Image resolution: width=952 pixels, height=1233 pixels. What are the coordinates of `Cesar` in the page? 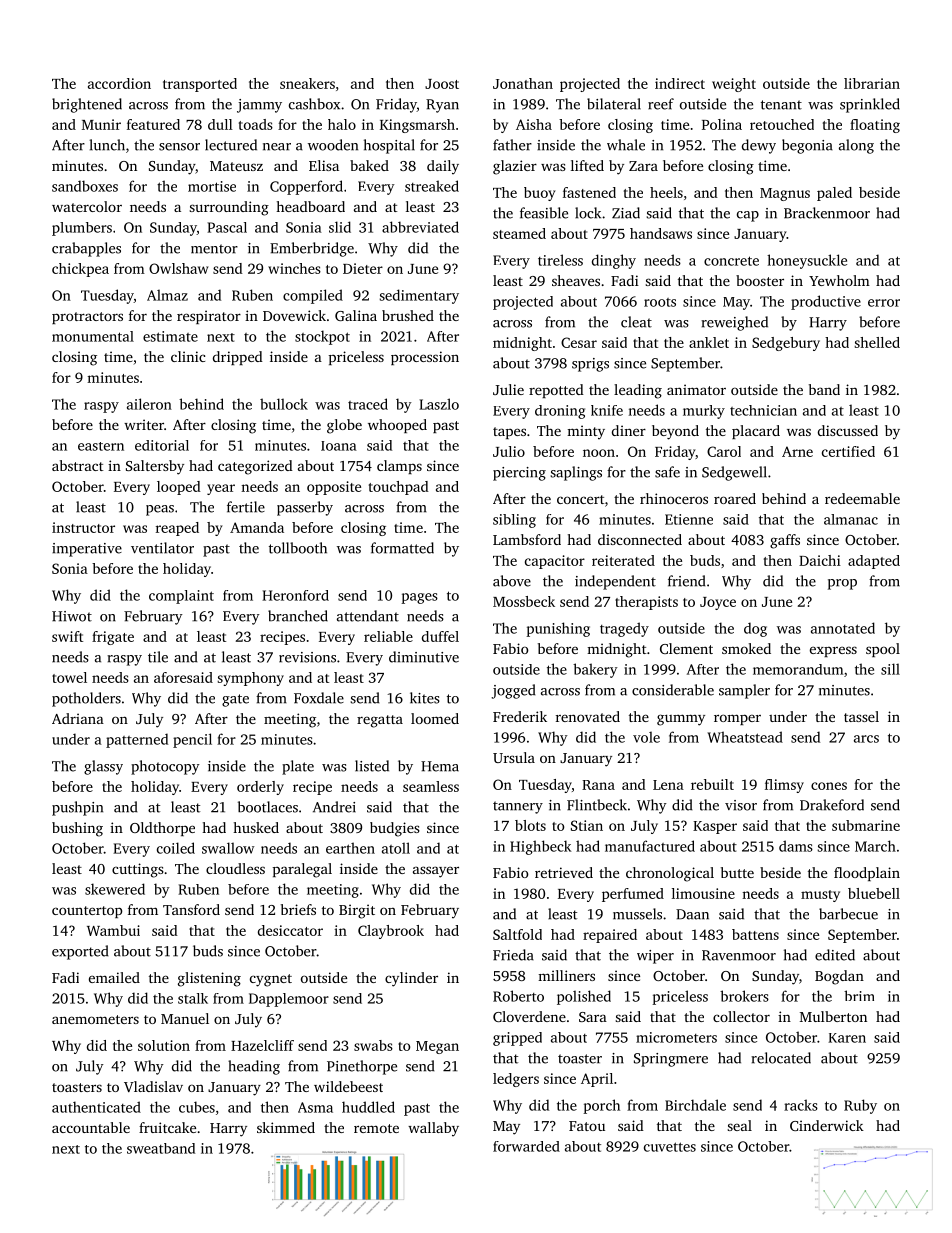 It's located at (579, 342).
